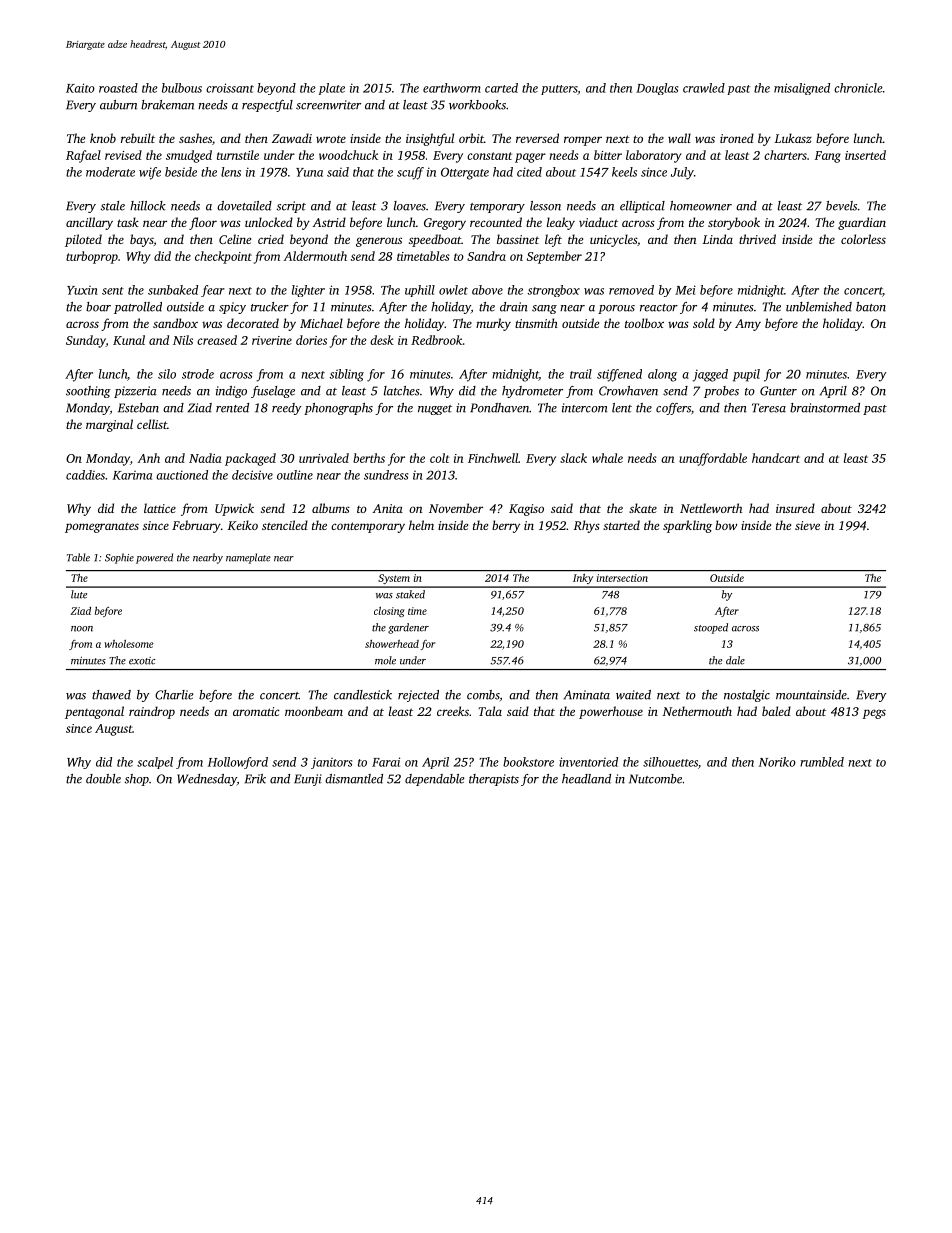 The image size is (952, 1233). I want to click on Zawadi, so click(292, 138).
